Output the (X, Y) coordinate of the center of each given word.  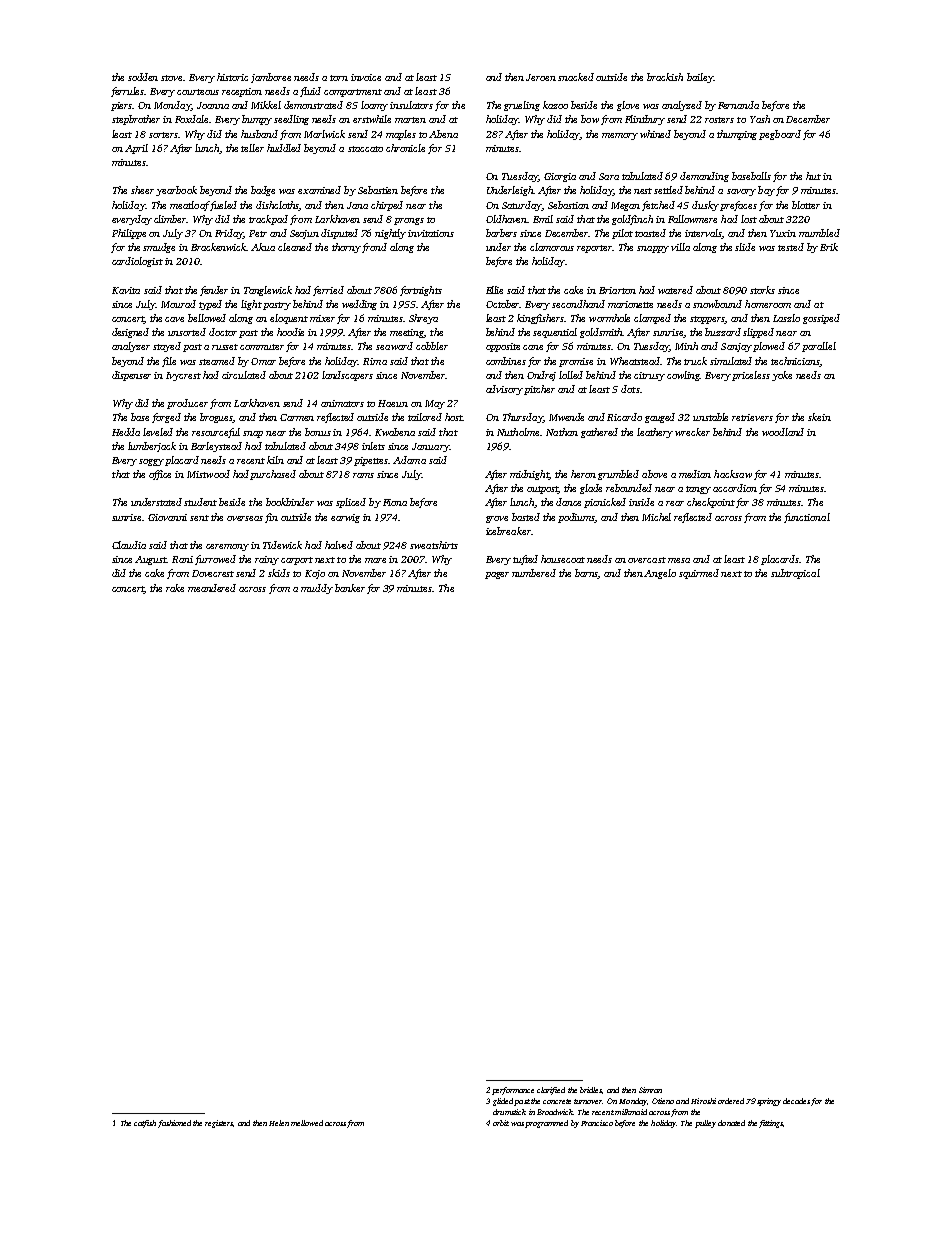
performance (513, 1091)
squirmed (699, 574)
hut (813, 176)
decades (796, 1101)
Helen (279, 1123)
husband (259, 134)
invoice (366, 77)
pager (497, 575)
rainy (267, 560)
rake (175, 588)
